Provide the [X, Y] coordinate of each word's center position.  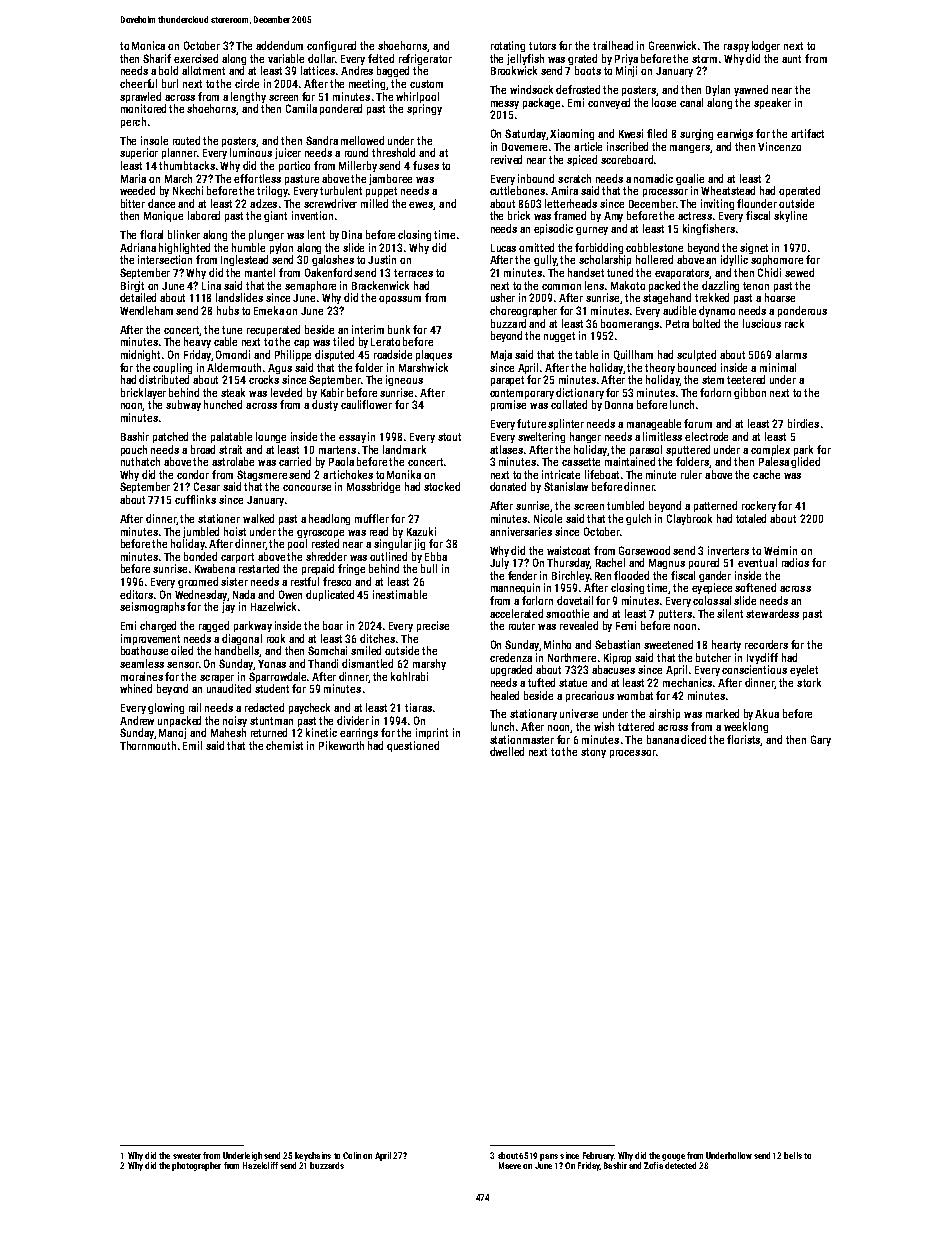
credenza [511, 657]
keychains [313, 1156]
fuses [426, 165]
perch [133, 122]
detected [680, 1165]
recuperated [273, 330]
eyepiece [712, 588]
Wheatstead [728, 190]
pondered [341, 109]
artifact [807, 133]
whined [136, 688]
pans [549, 1157]
